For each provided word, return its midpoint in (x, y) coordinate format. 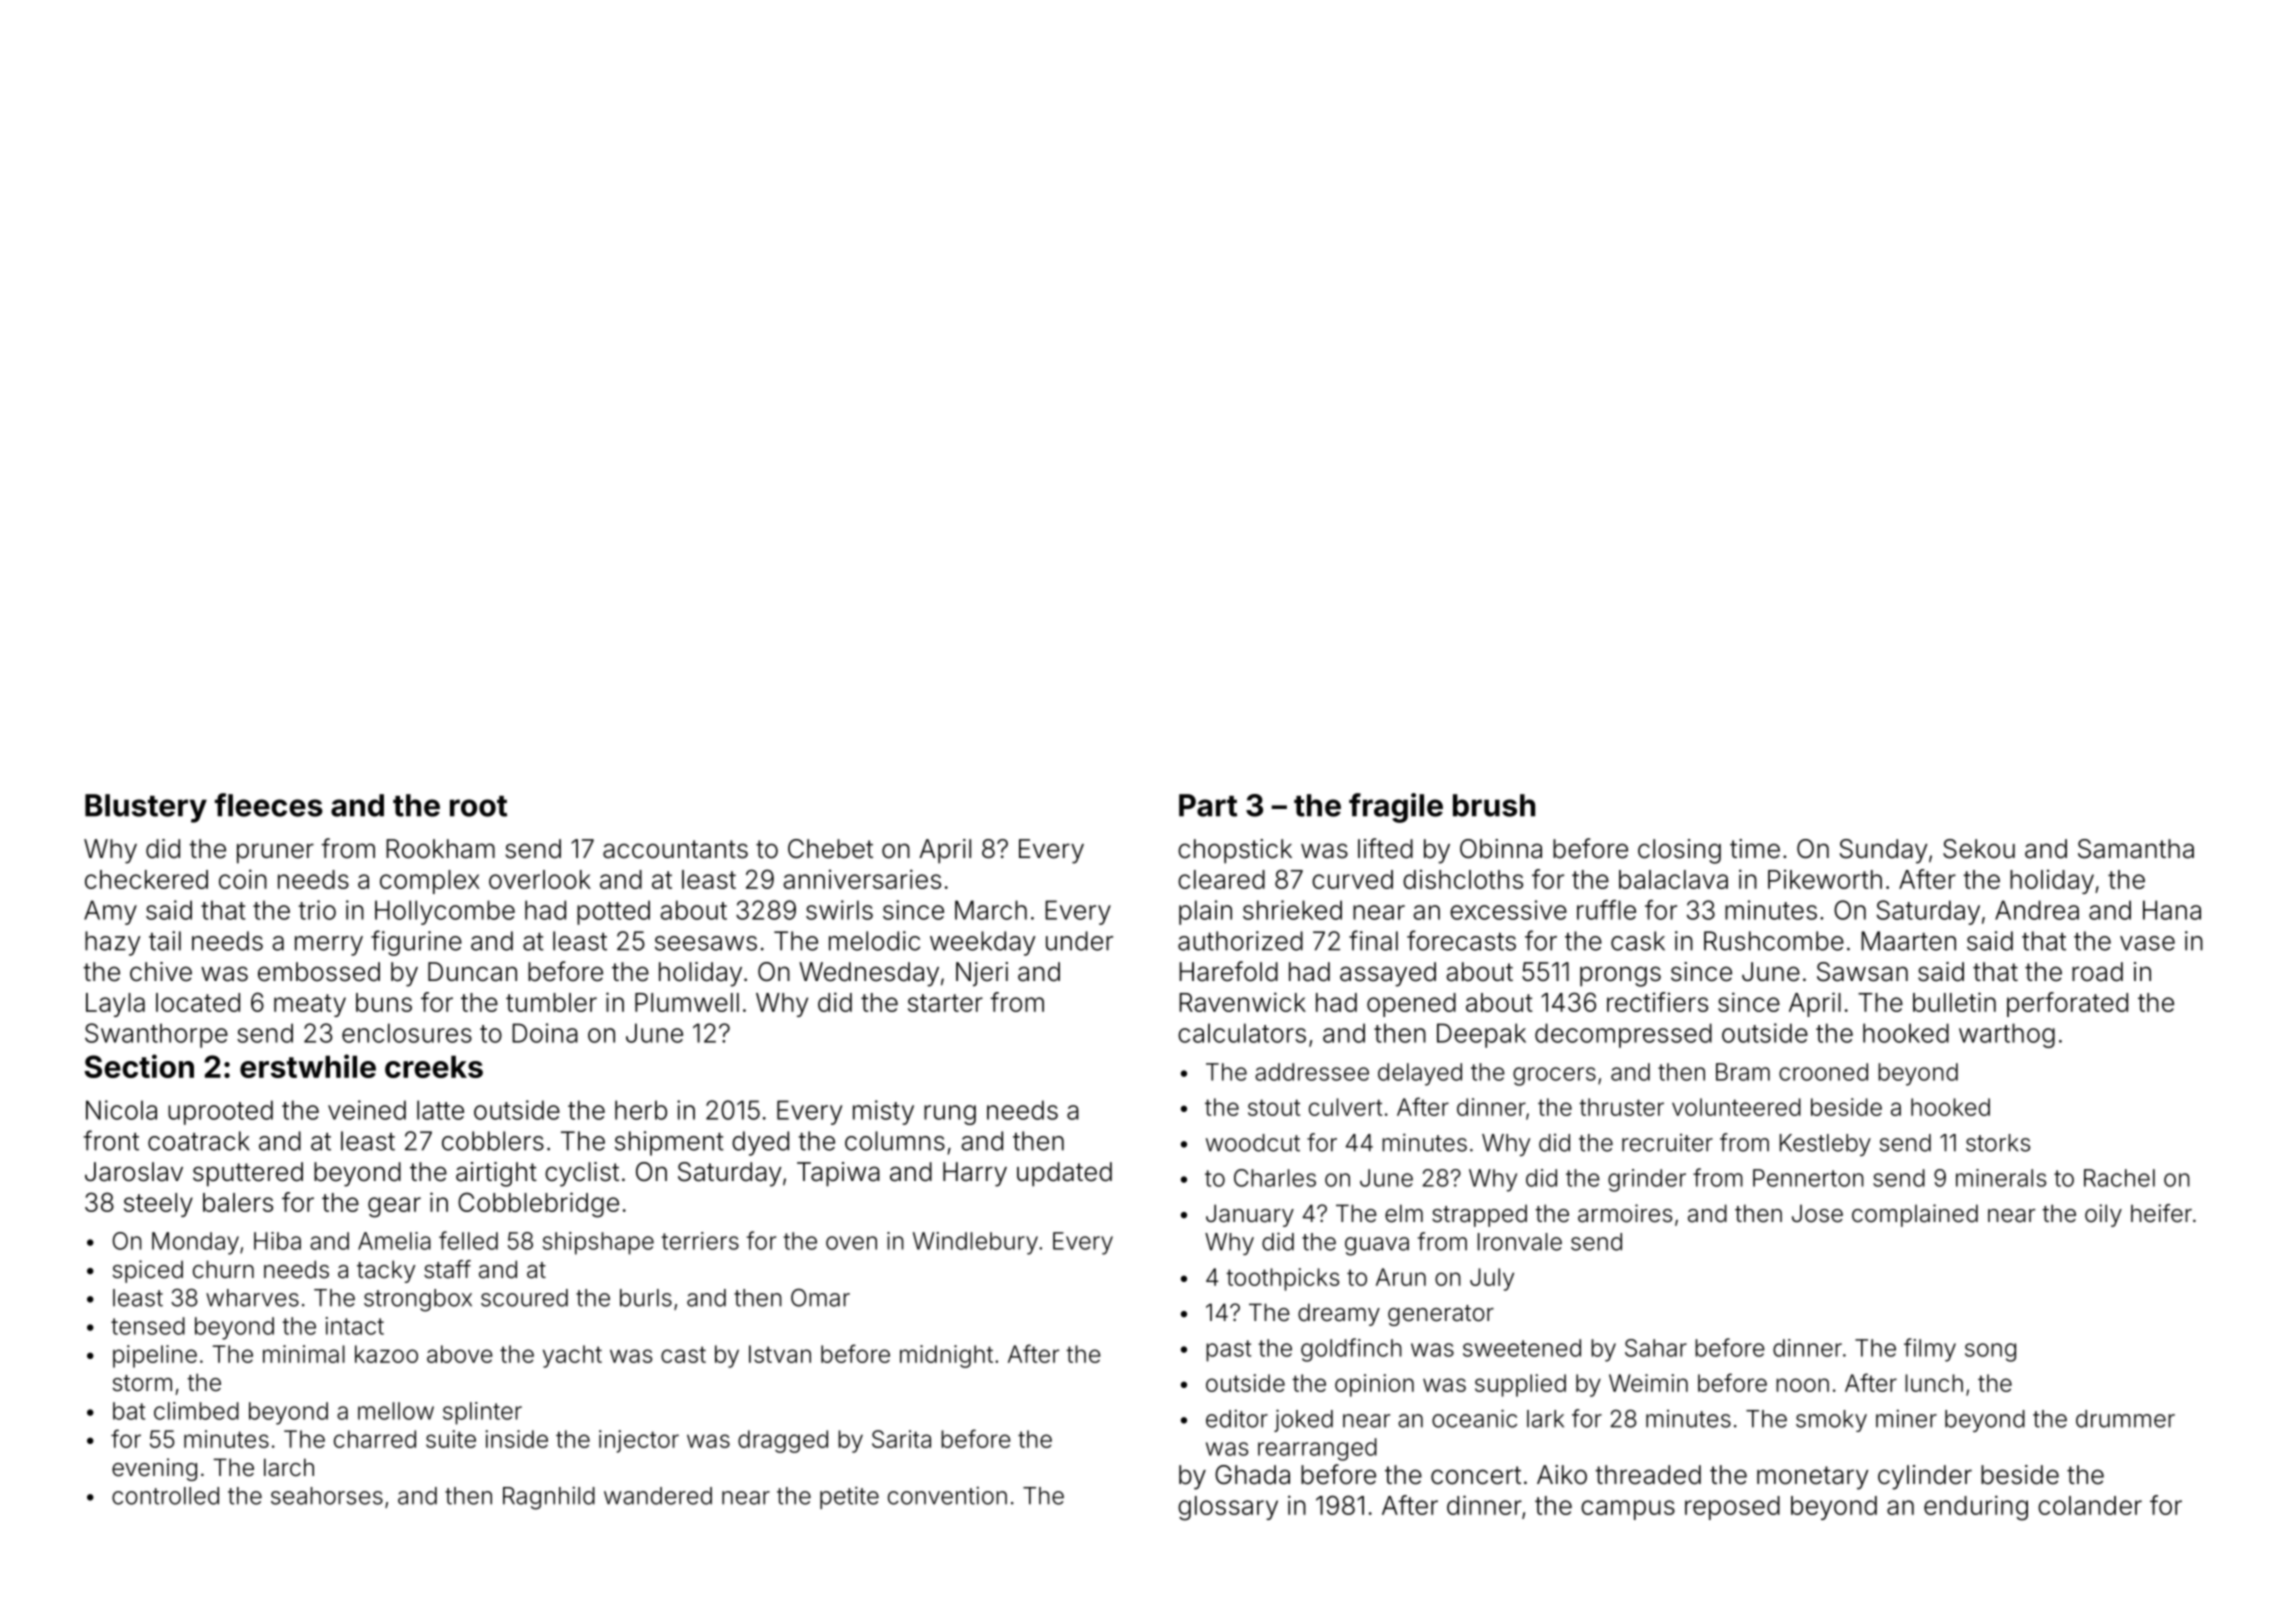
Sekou (1979, 849)
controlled (165, 1496)
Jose (1817, 1214)
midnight (946, 1356)
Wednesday (869, 974)
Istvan (780, 1354)
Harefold (1228, 971)
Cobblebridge (538, 1205)
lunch (1934, 1383)
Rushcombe (1774, 941)
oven (851, 1243)
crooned (1823, 1072)
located (198, 1002)
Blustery (146, 808)
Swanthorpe (156, 1035)
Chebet (830, 849)
